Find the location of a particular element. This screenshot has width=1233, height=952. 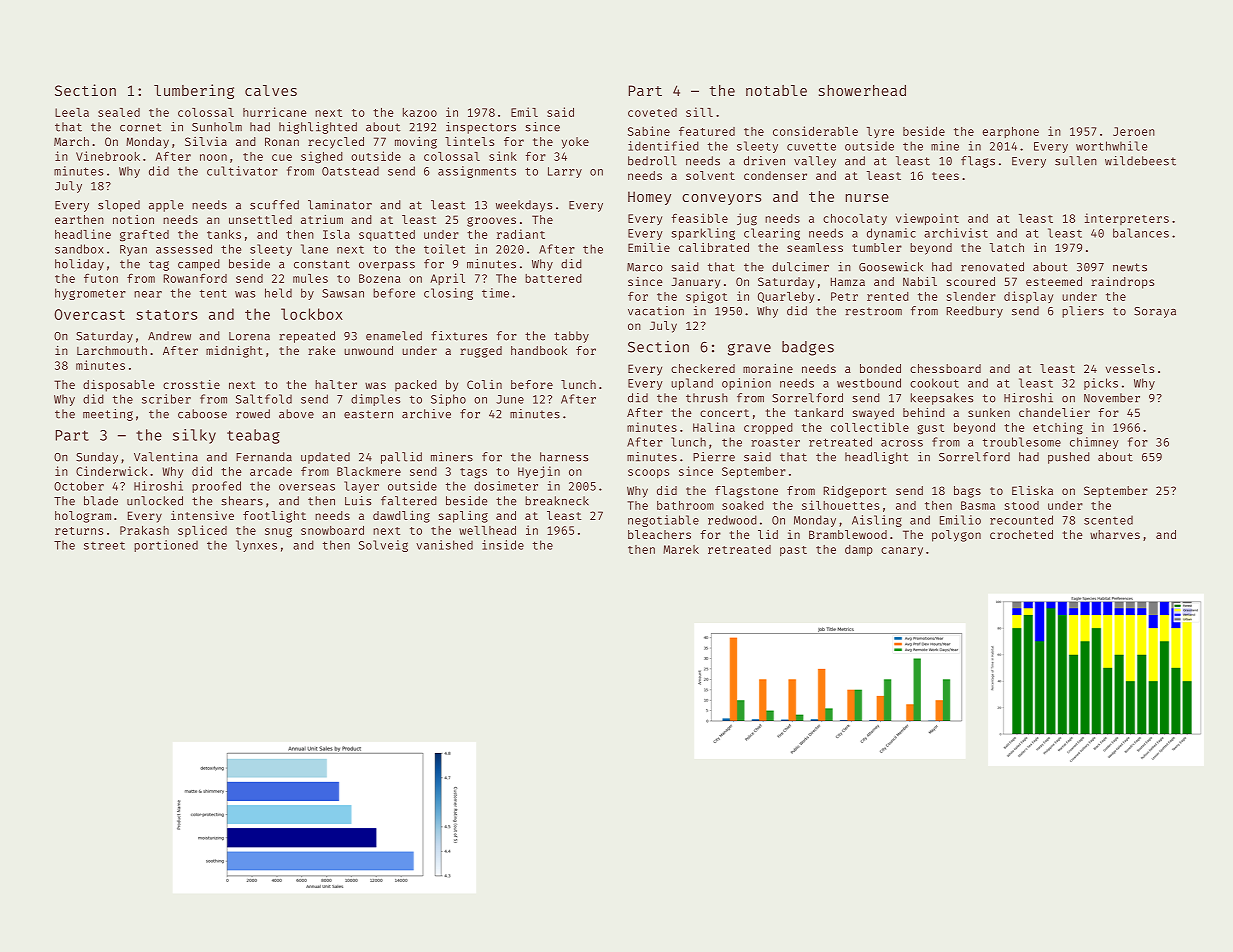

arcade is located at coordinates (271, 471).
